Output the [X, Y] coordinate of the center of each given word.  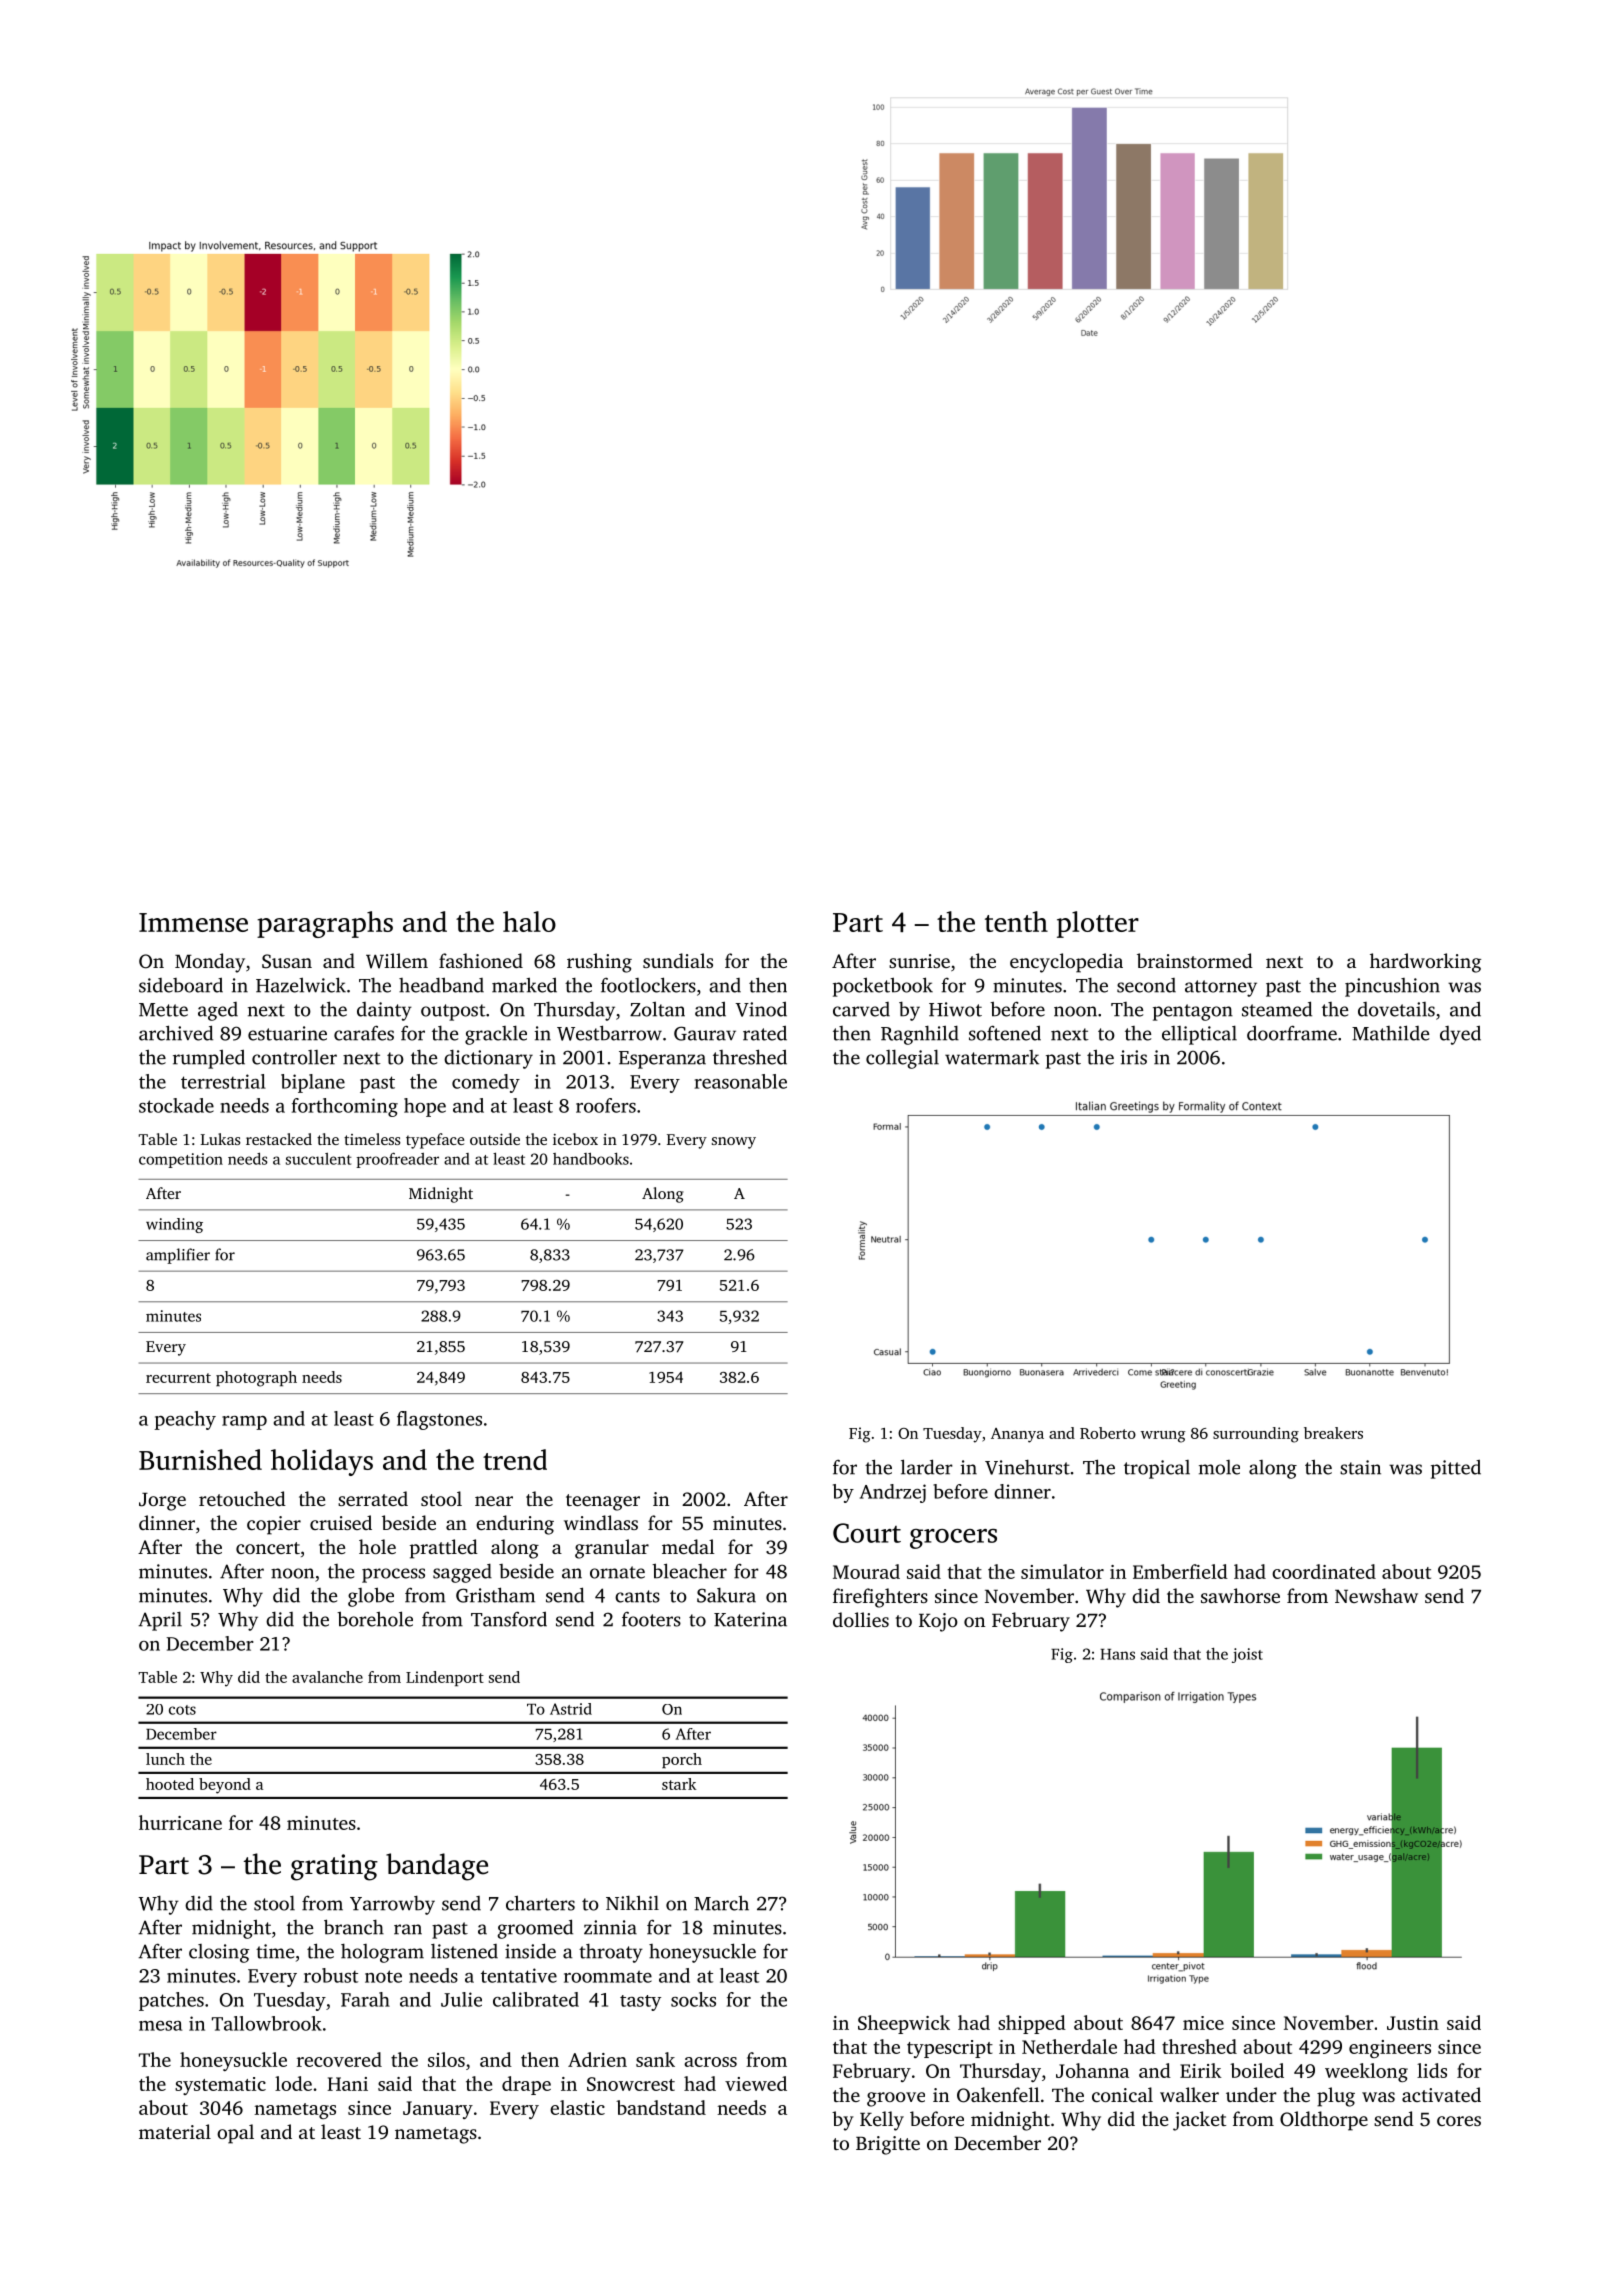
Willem [397, 960]
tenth [1016, 921]
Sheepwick [904, 2024]
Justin [1413, 2023]
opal [235, 2134]
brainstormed [1195, 960]
